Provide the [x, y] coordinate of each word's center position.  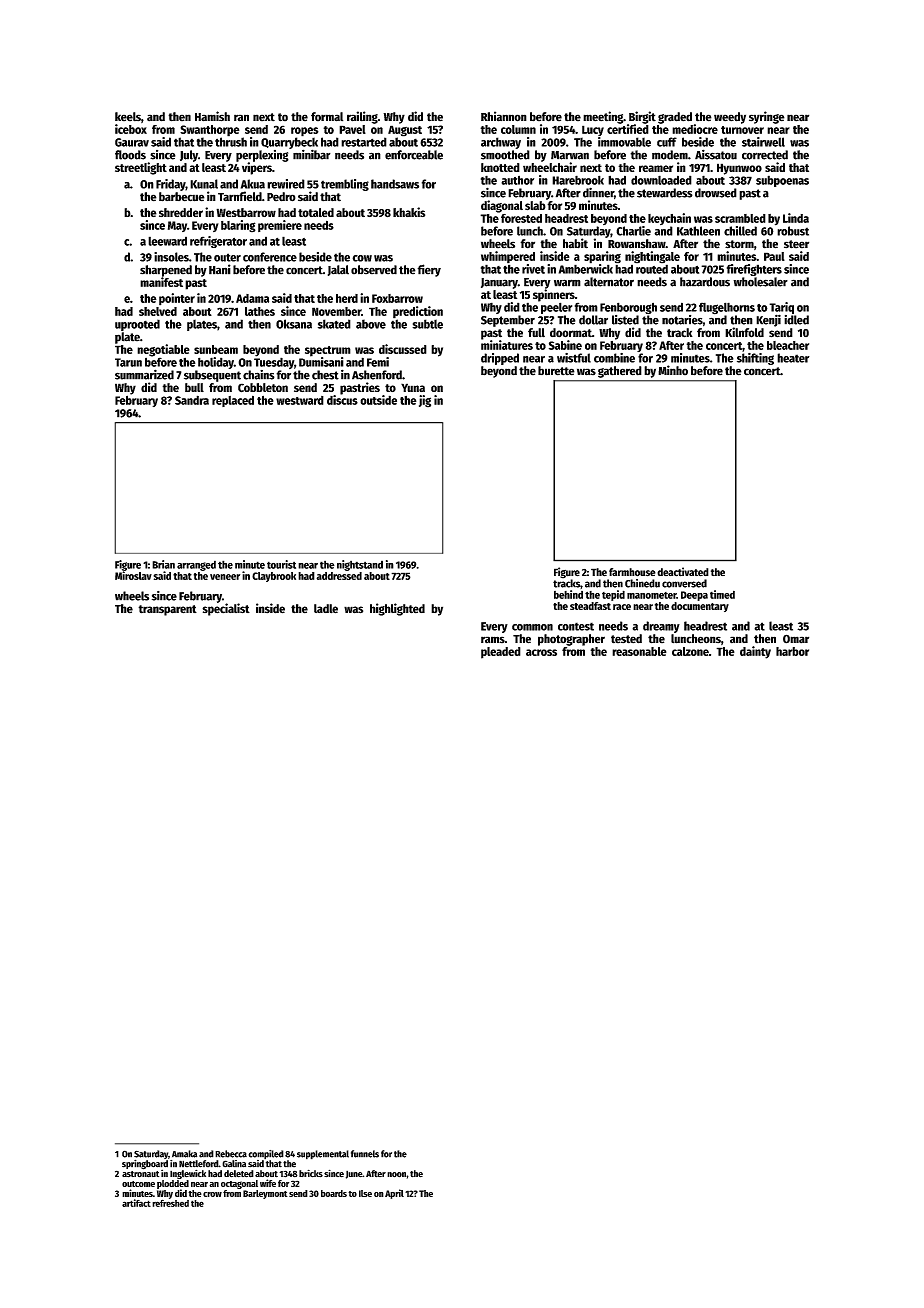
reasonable [639, 651]
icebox [131, 129]
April [394, 1194]
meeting [603, 117]
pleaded [501, 653]
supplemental [323, 1155]
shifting [755, 359]
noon [396, 1175]
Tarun [128, 362]
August [405, 131]
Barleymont [265, 1194]
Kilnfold [744, 332]
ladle [326, 609]
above [371, 324]
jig [425, 401]
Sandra [192, 400]
